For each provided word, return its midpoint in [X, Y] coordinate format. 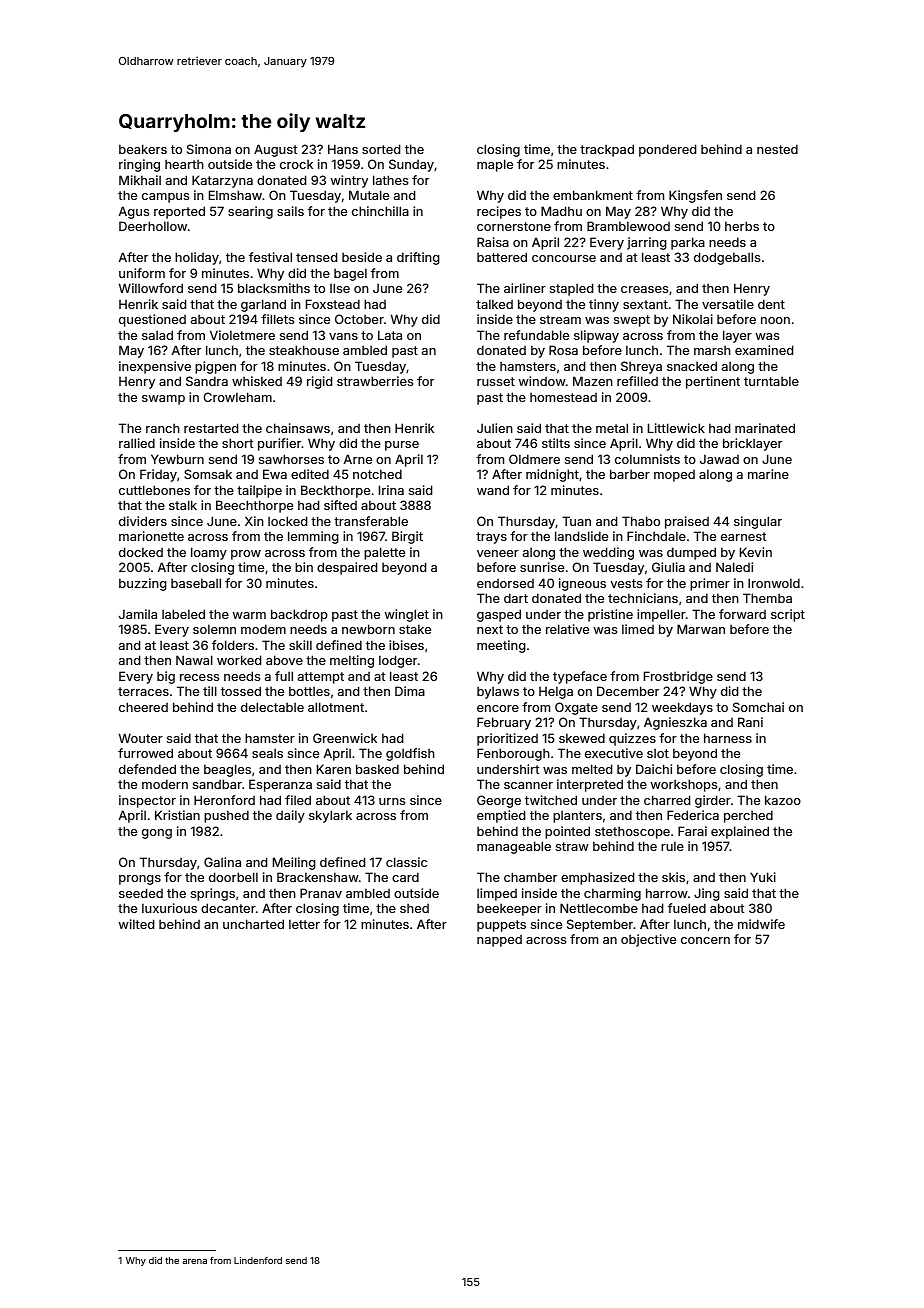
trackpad [607, 150]
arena [194, 1261]
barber [630, 474]
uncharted [253, 924]
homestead [563, 397]
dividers [143, 521]
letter [304, 924]
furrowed [145, 753]
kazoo [783, 800]
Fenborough [513, 754]
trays [491, 538]
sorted [381, 149]
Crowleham [237, 397]
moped [674, 476]
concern [705, 940]
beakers [143, 149]
